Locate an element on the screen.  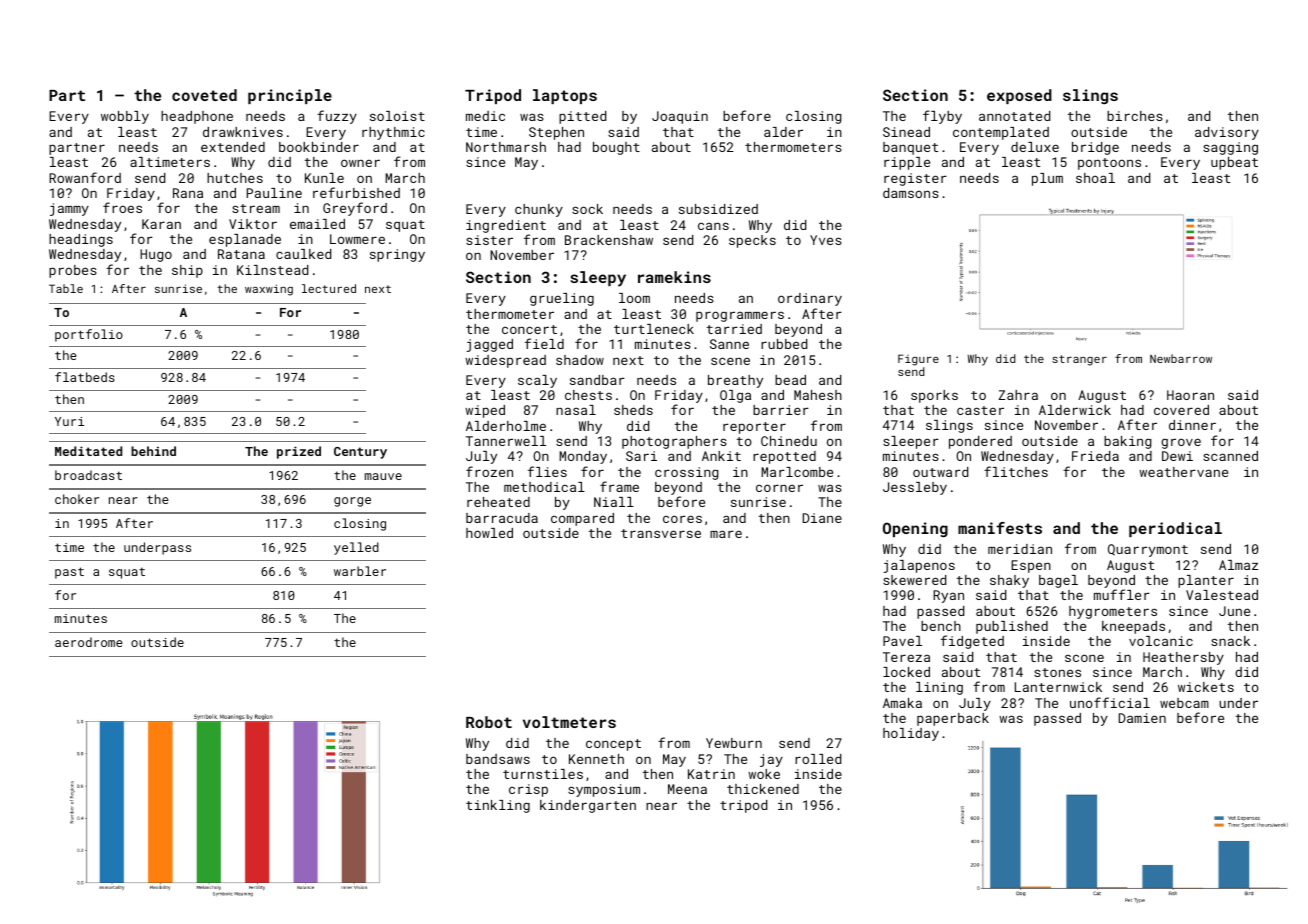
baking is located at coordinates (1127, 442).
